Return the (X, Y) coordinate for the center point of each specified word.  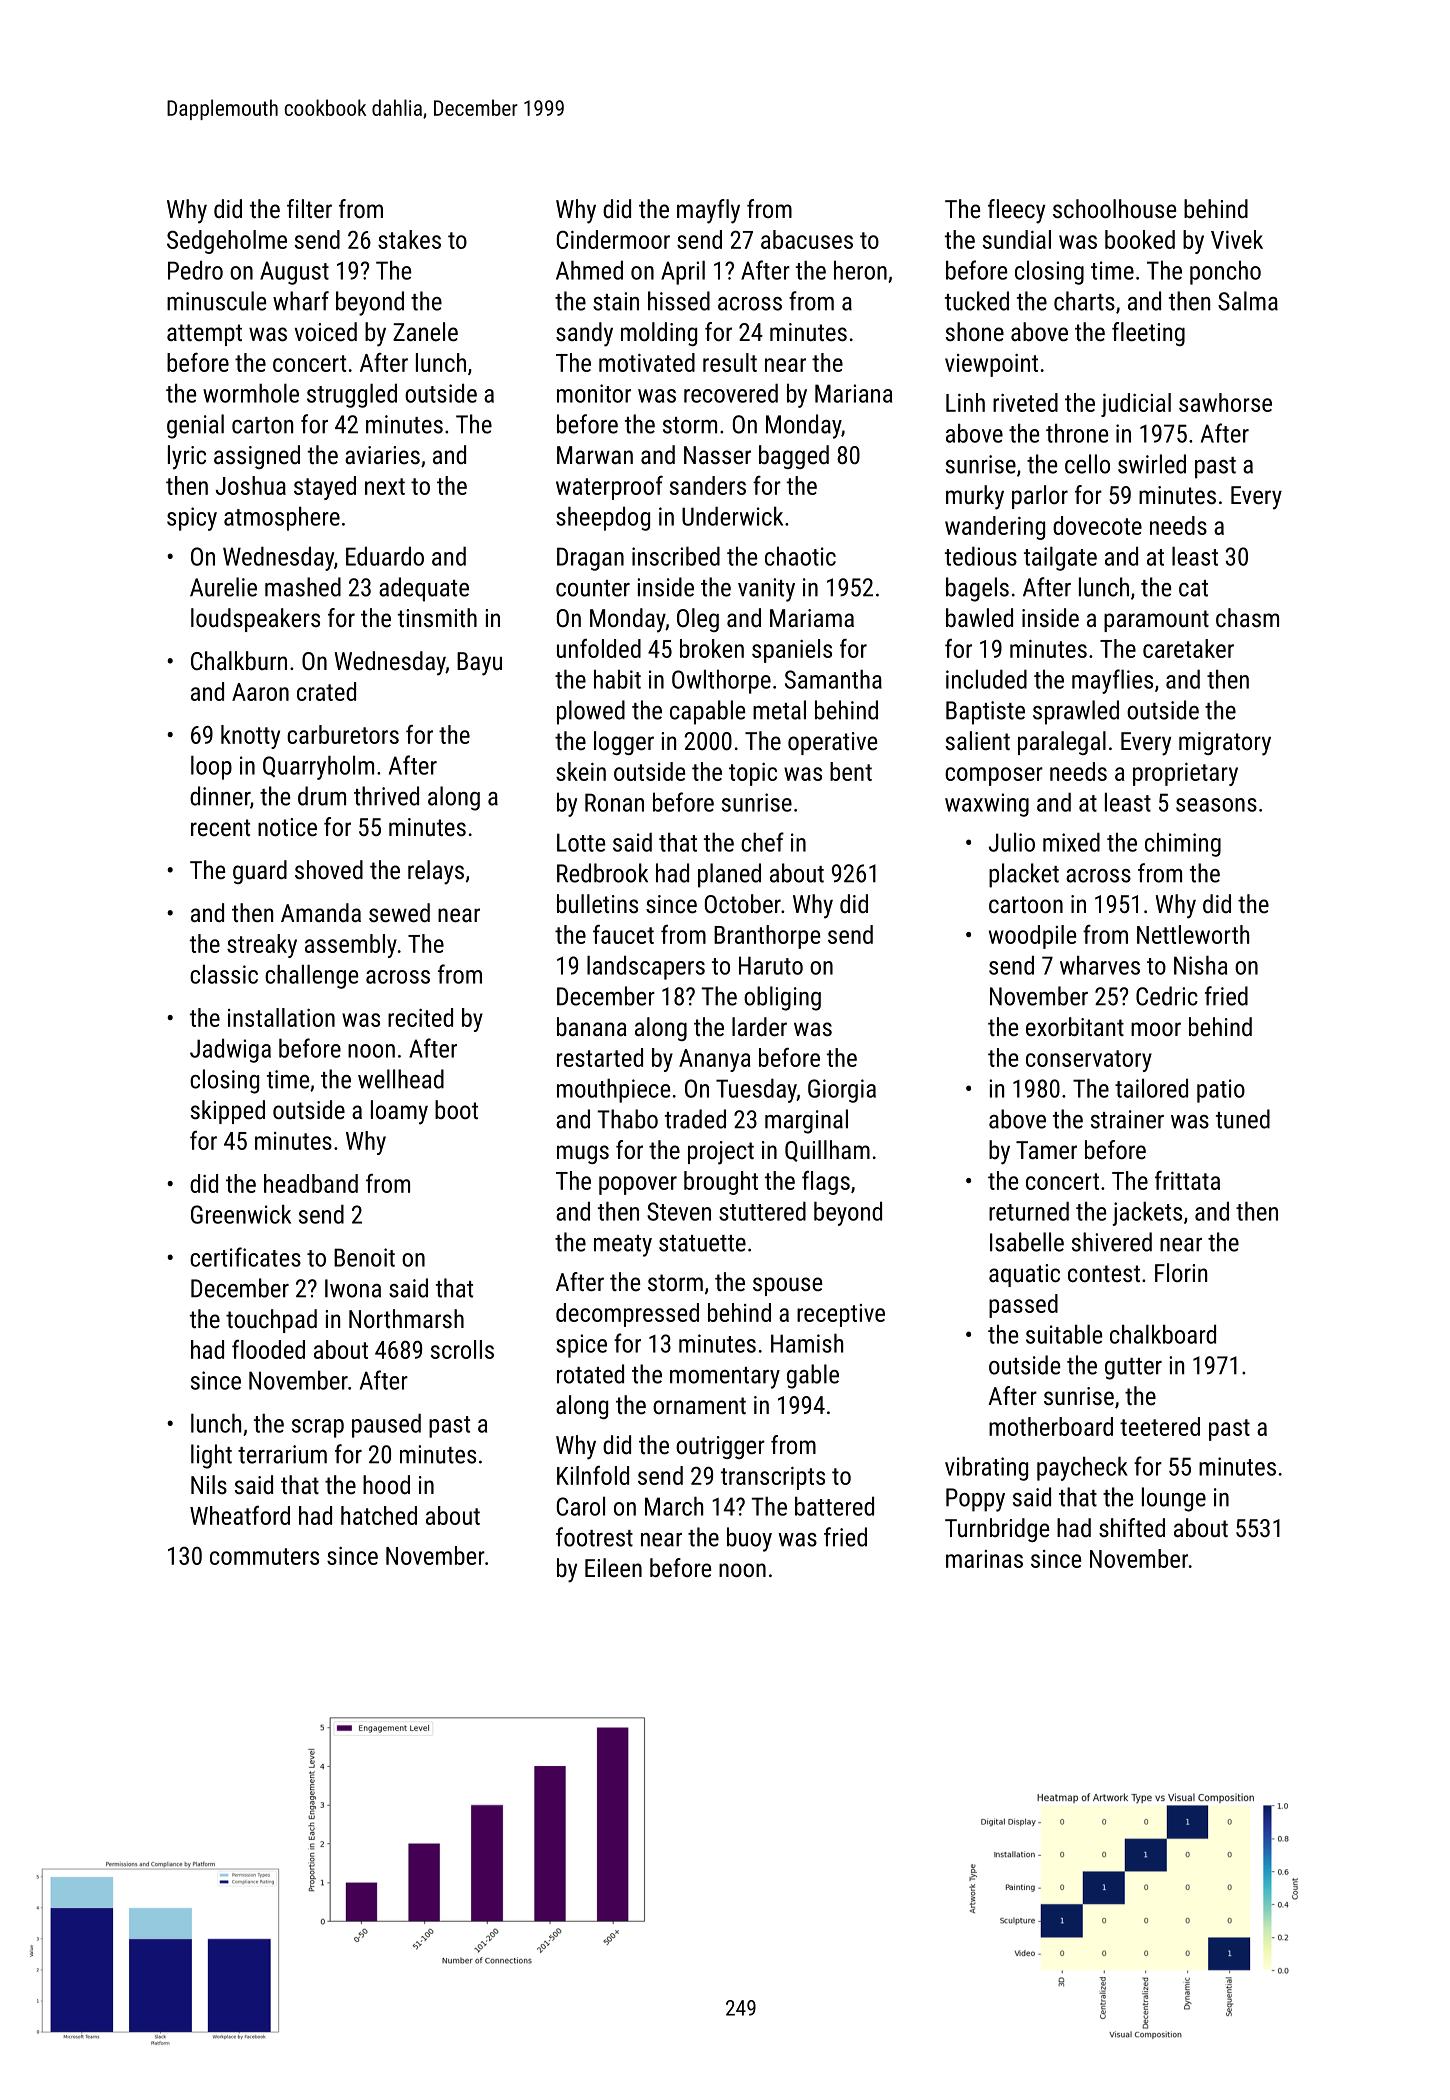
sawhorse (1225, 402)
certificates (245, 1257)
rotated (590, 1374)
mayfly (708, 211)
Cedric (1167, 996)
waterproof (609, 488)
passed (1023, 1306)
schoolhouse (1114, 208)
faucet (623, 934)
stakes (409, 239)
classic (224, 974)
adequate (424, 589)
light (211, 1456)
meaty (623, 1246)
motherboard (1051, 1426)
